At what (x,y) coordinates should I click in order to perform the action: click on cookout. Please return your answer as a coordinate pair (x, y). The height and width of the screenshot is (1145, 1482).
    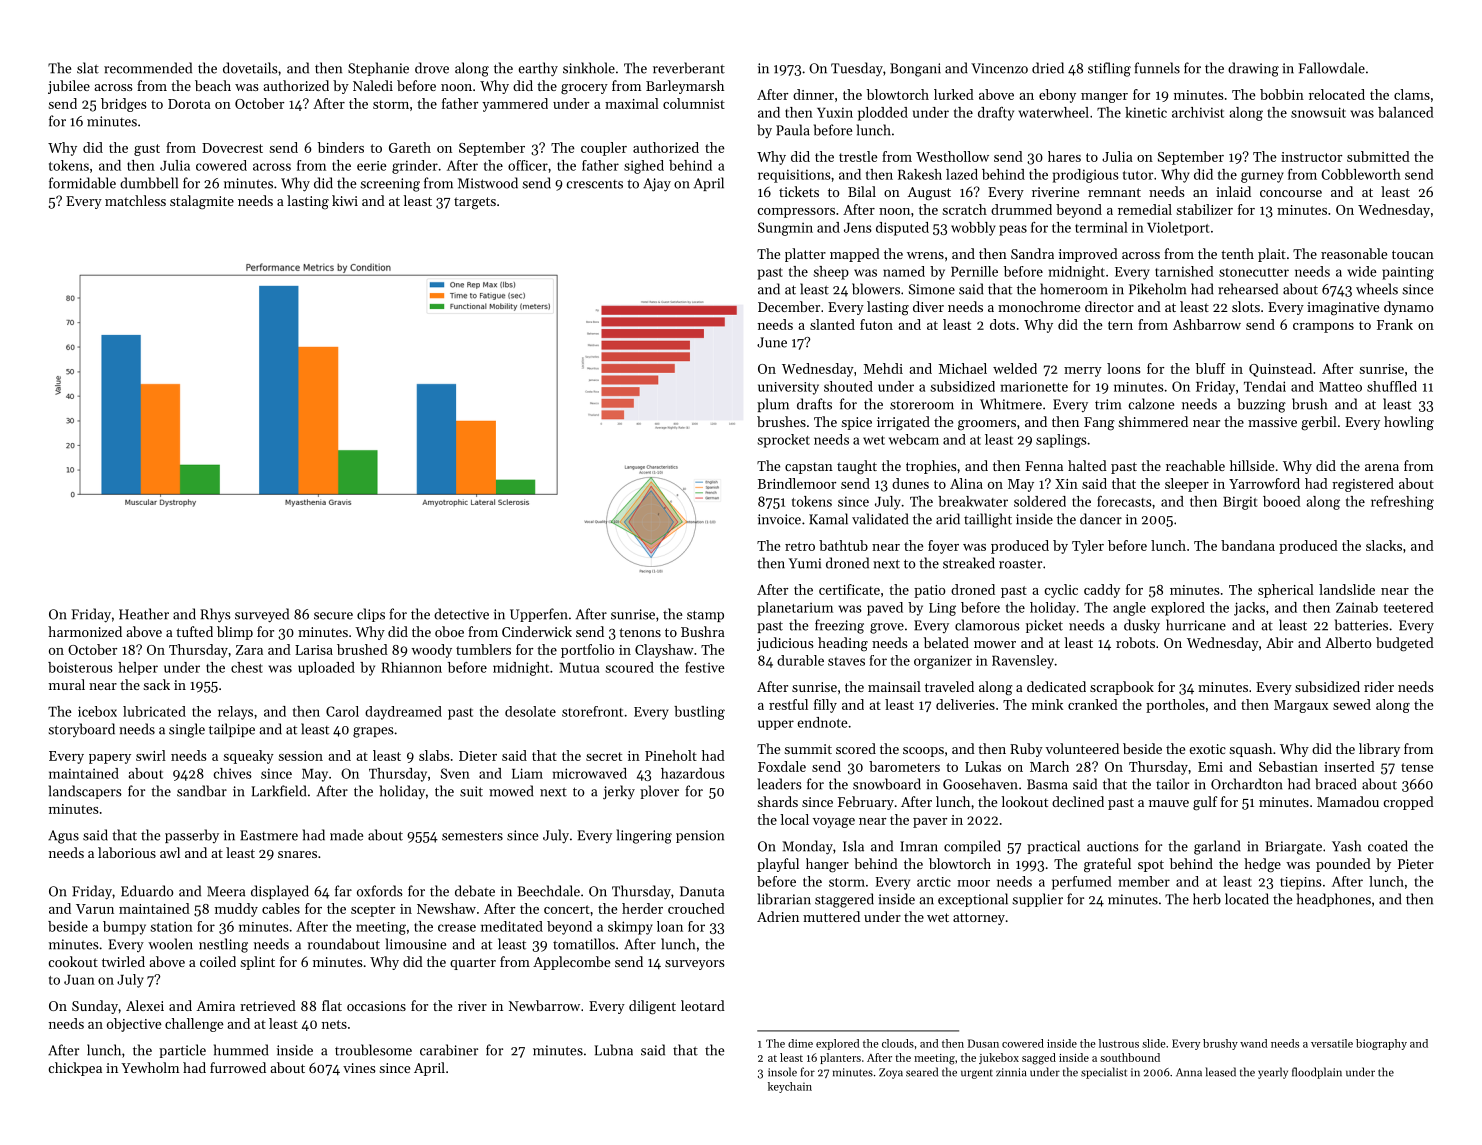
    Looking at the image, I should click on (73, 961).
